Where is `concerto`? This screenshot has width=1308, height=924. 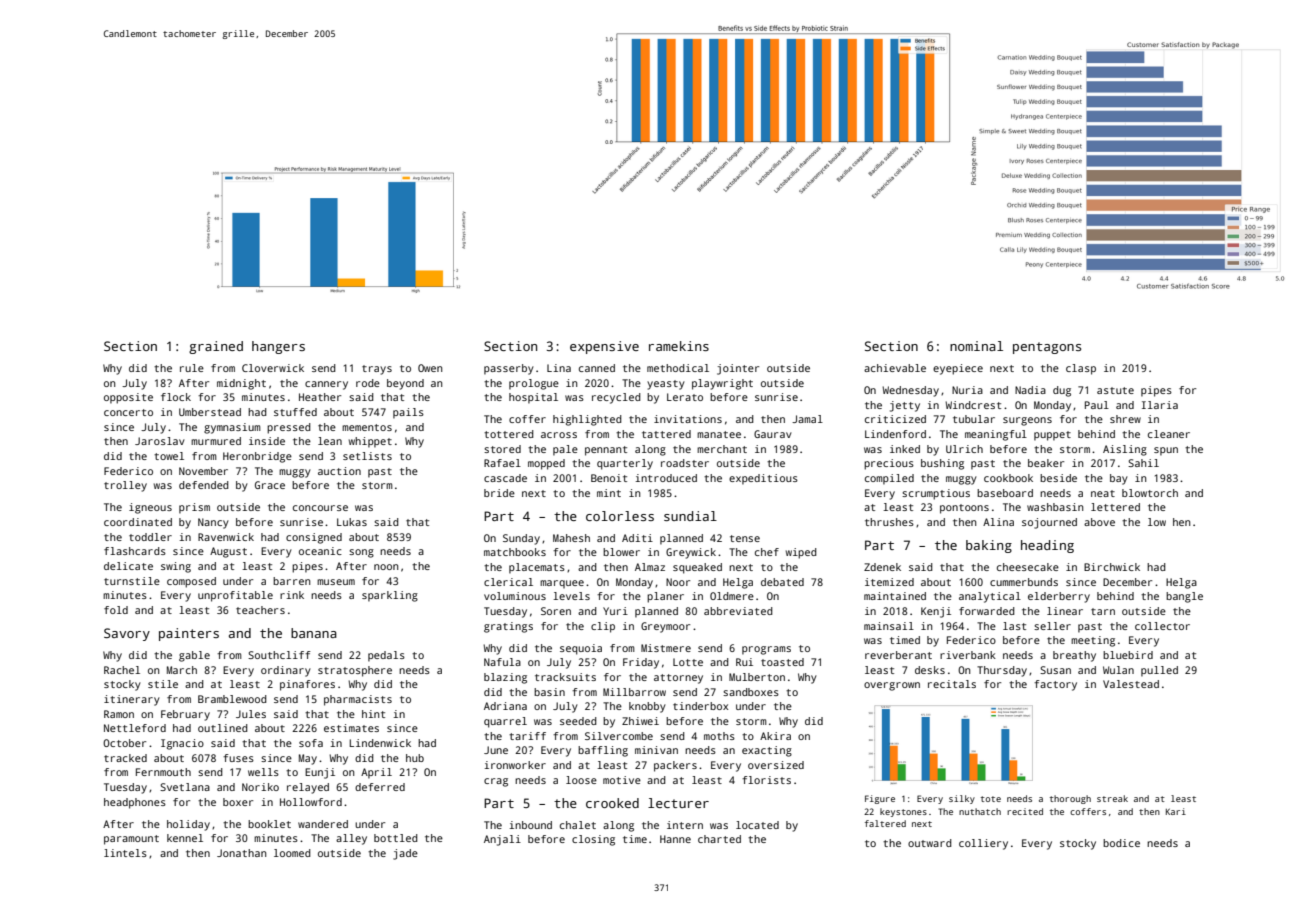
concerto is located at coordinates (128, 412).
